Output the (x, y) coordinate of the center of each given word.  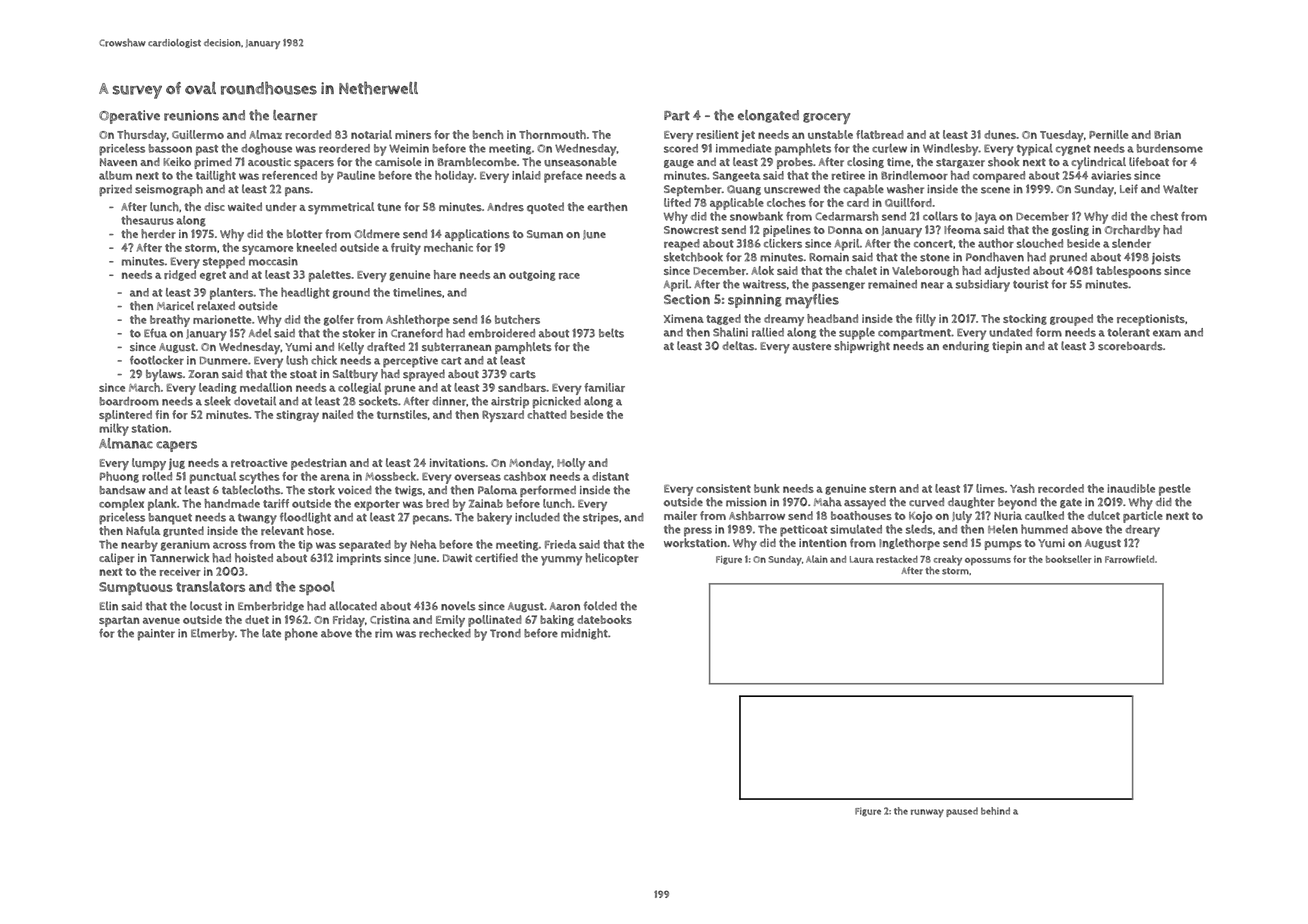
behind (995, 811)
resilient (717, 134)
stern (882, 489)
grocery (827, 118)
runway (927, 813)
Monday (530, 464)
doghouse (266, 149)
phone (301, 634)
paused (962, 812)
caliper (116, 559)
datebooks (604, 619)
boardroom (129, 401)
